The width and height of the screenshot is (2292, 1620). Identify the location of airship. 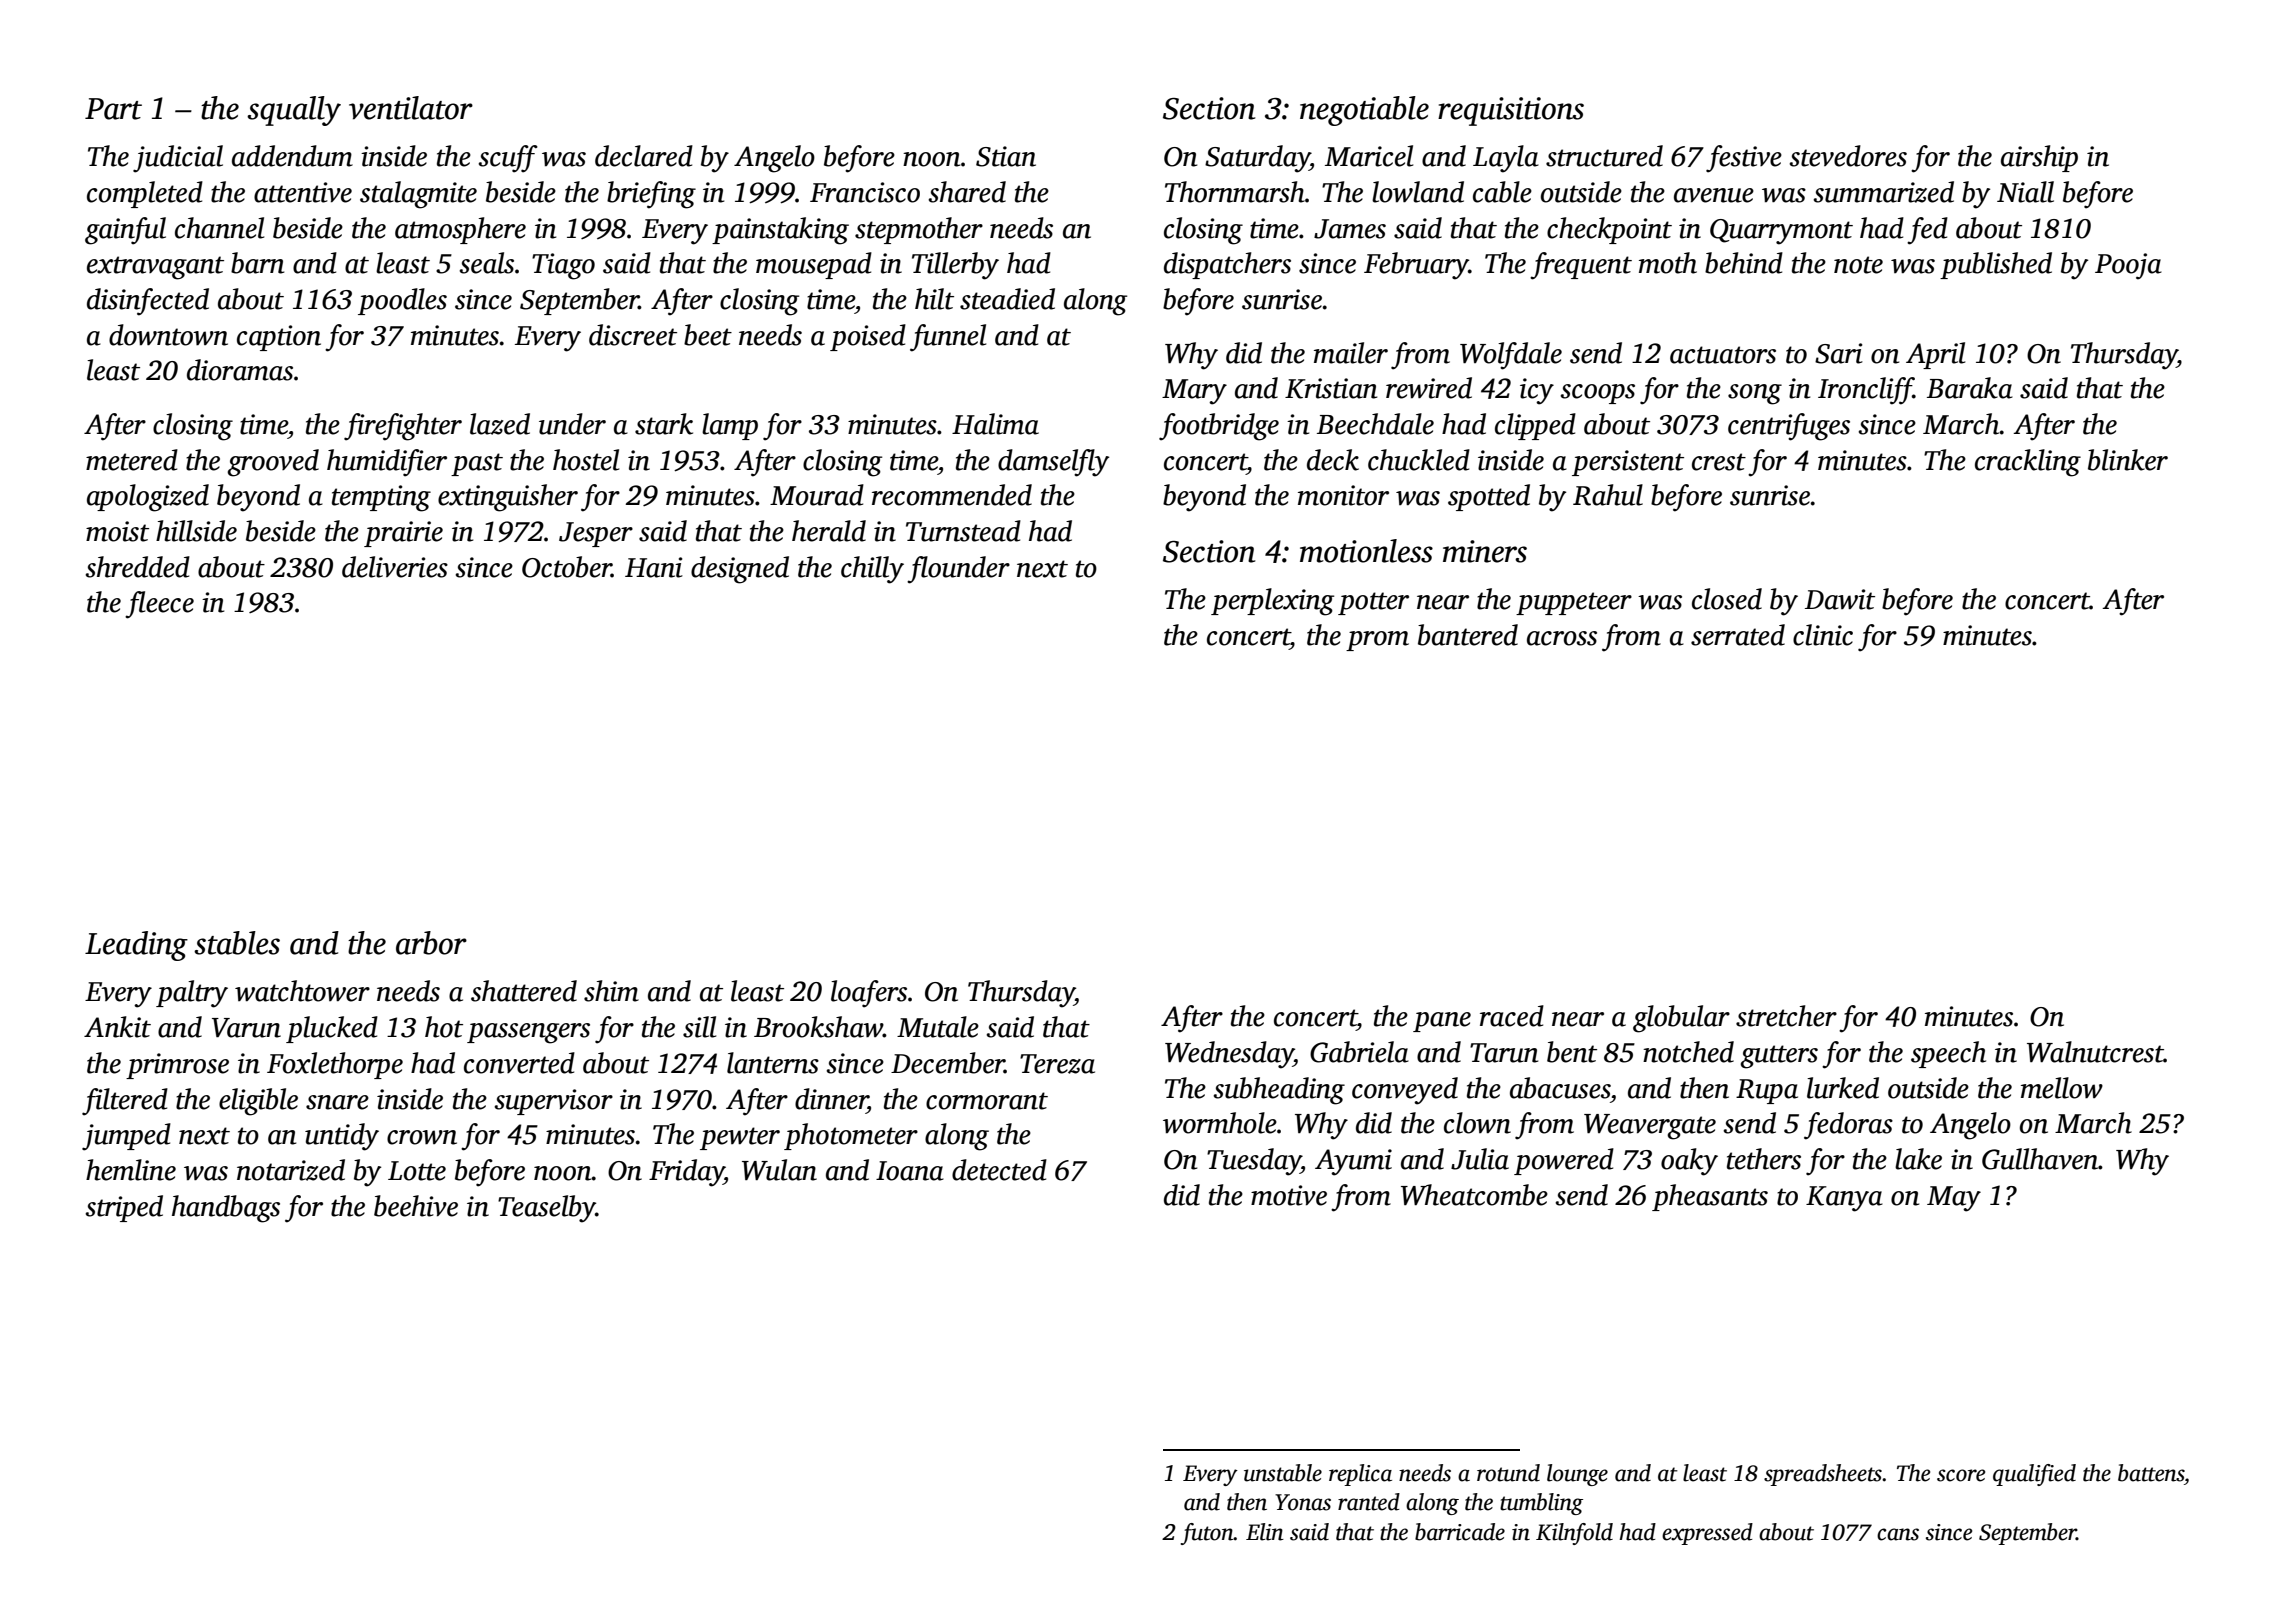
(2039, 158).
